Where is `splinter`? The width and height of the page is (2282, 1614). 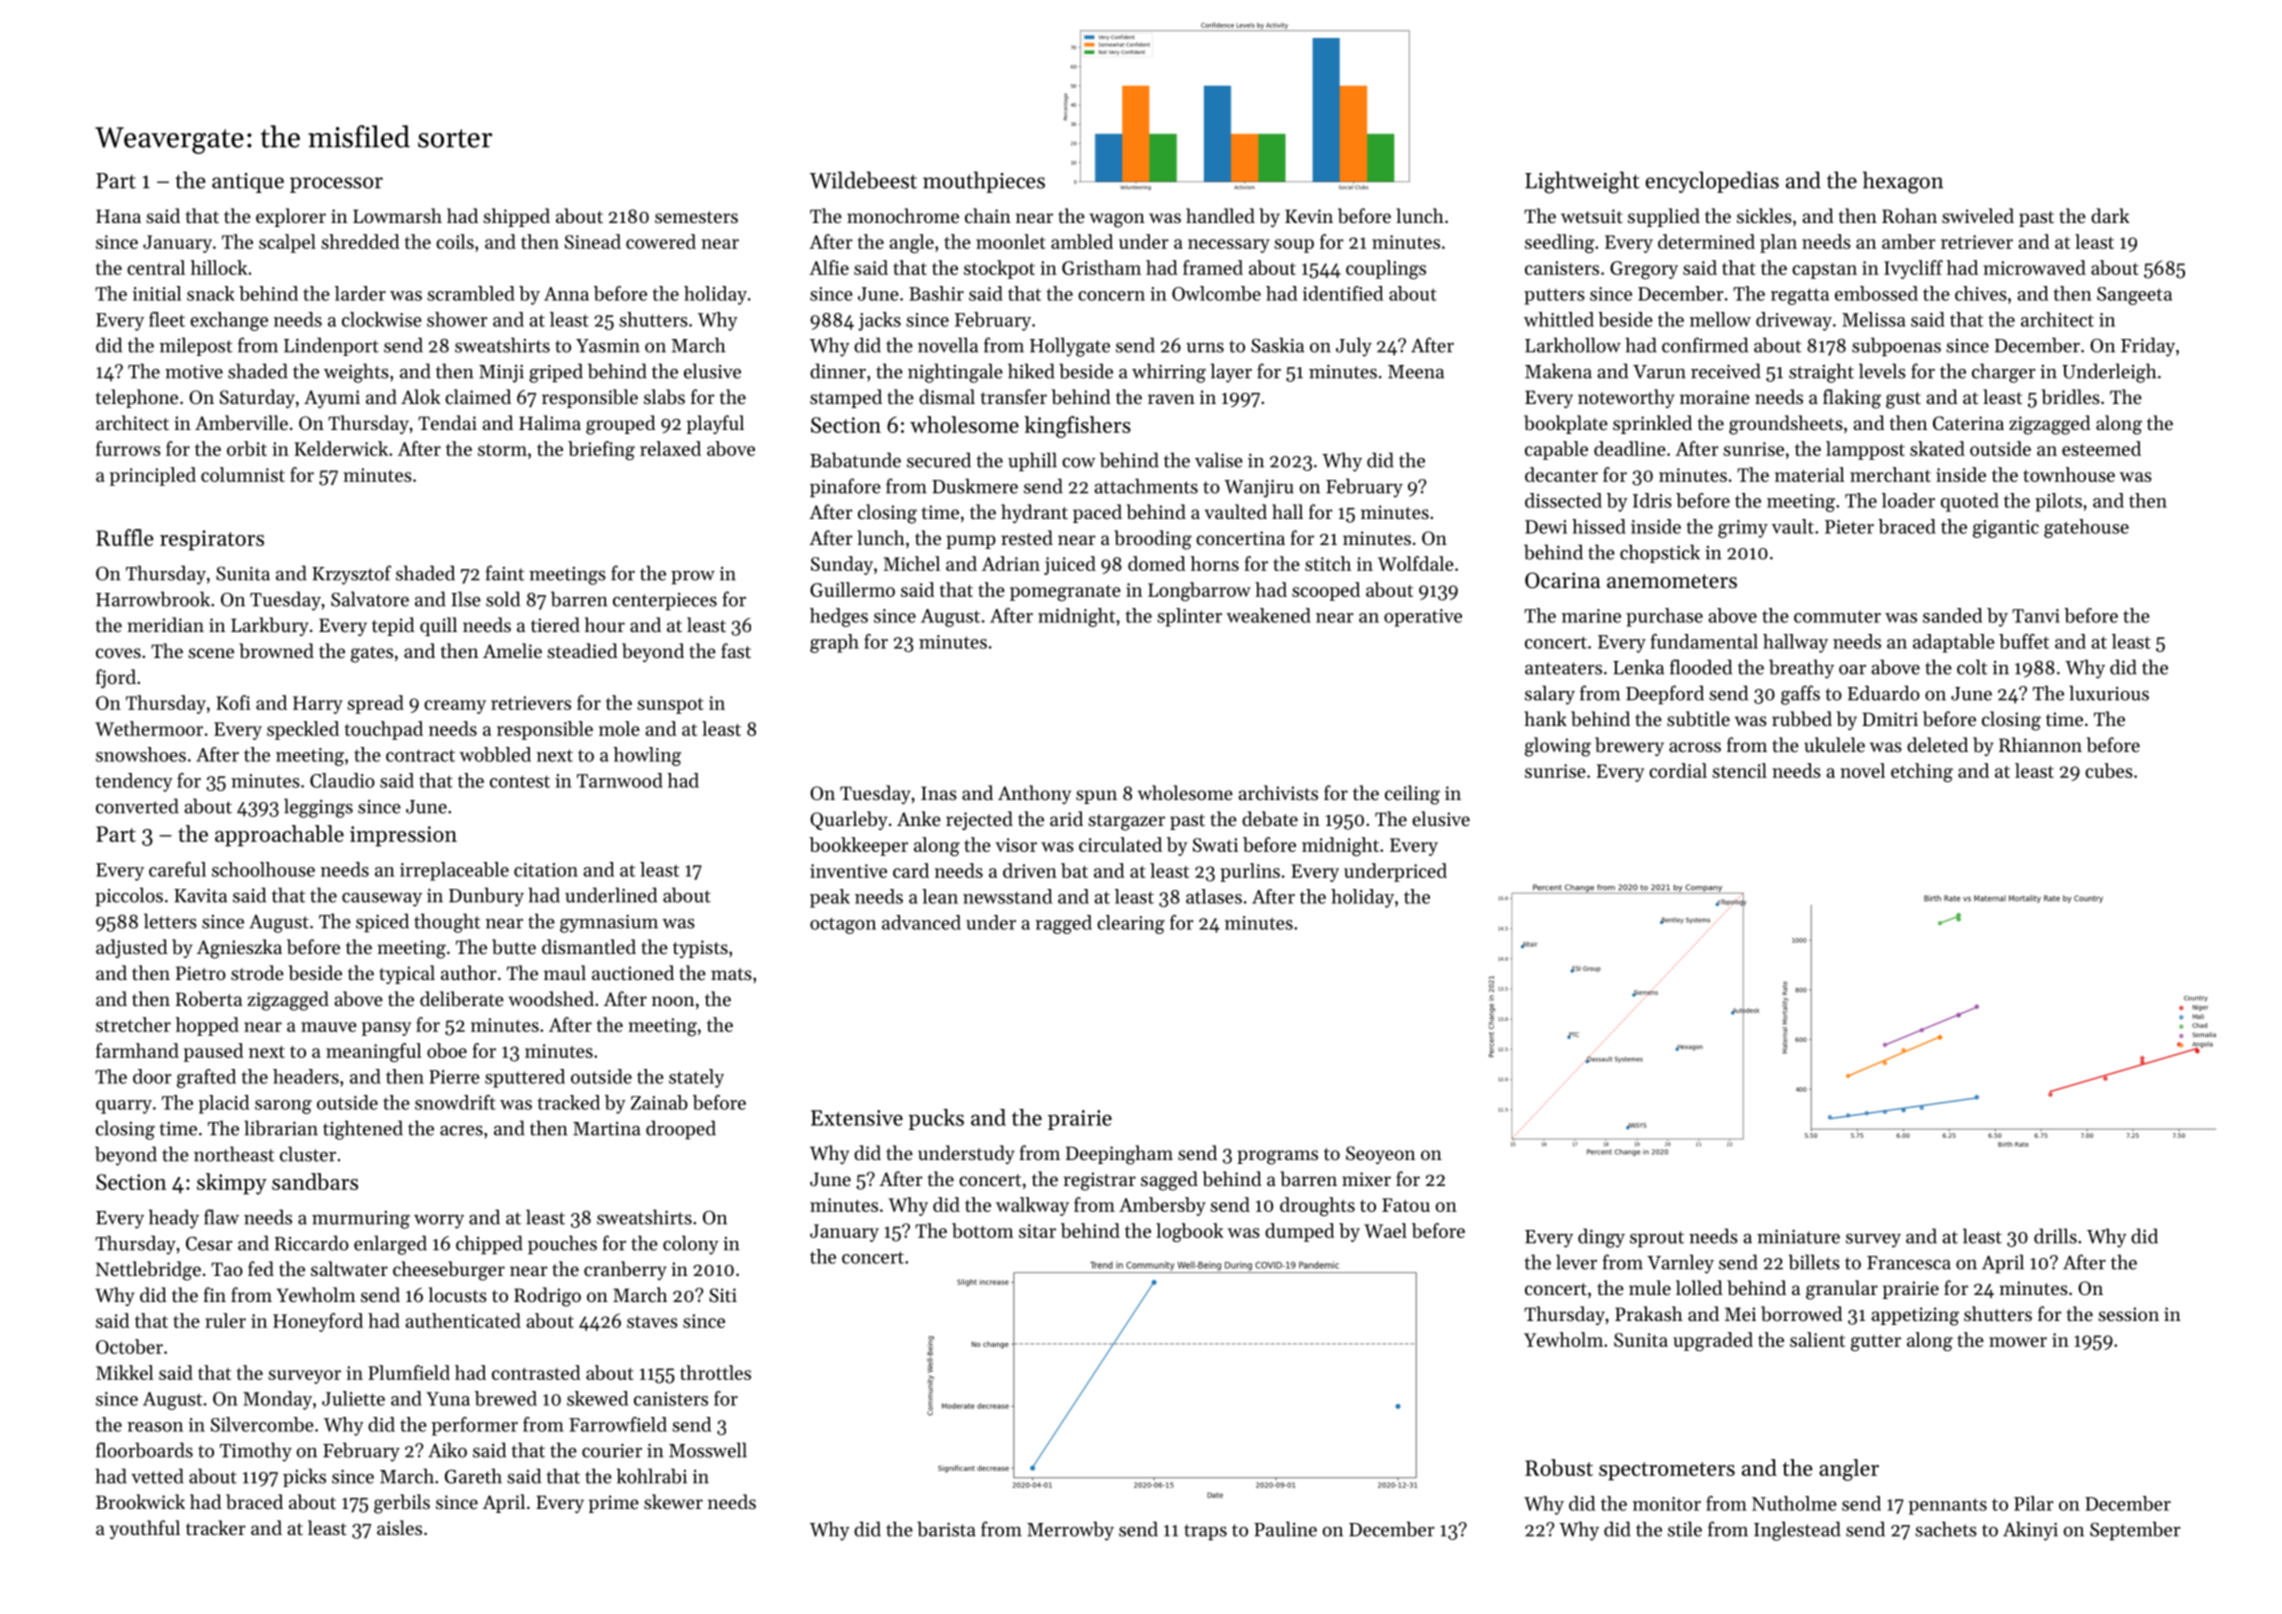
splinter is located at coordinates (1189, 617).
